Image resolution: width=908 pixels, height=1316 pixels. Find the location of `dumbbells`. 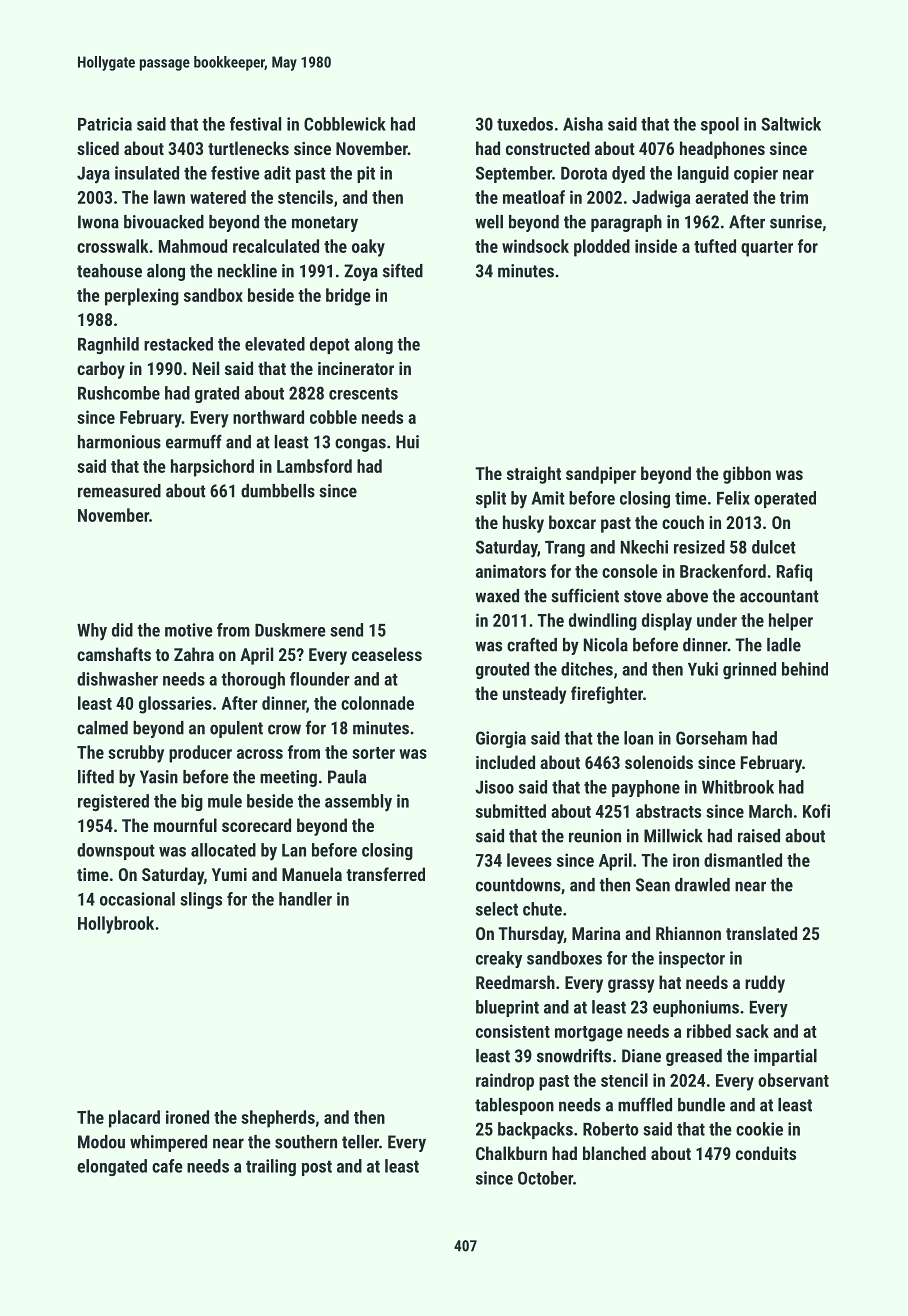

dumbbells is located at coordinates (278, 491).
